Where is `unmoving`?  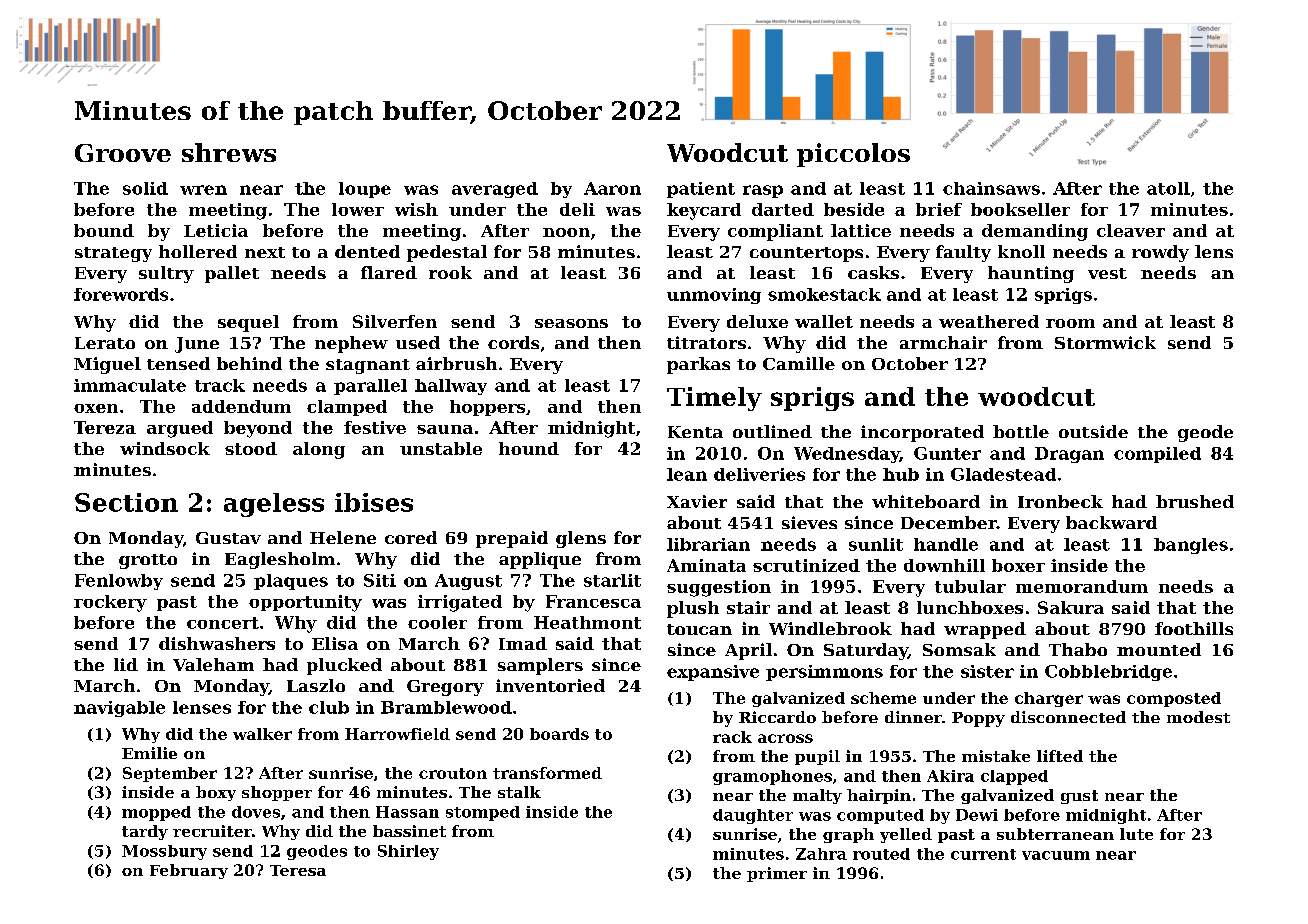
unmoving is located at coordinates (714, 296).
